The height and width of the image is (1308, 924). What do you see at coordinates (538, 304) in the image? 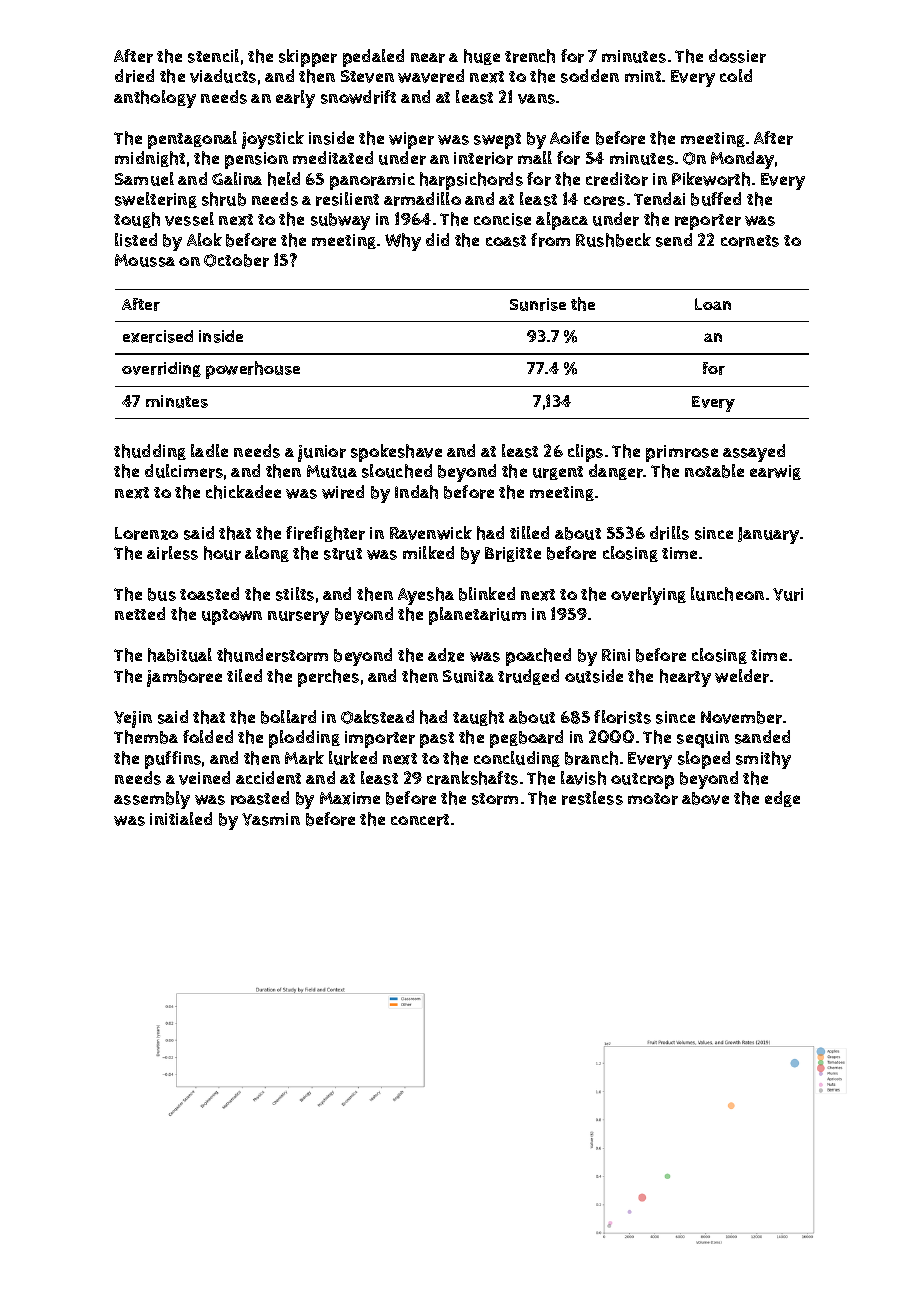
I see `Sunrise` at bounding box center [538, 304].
